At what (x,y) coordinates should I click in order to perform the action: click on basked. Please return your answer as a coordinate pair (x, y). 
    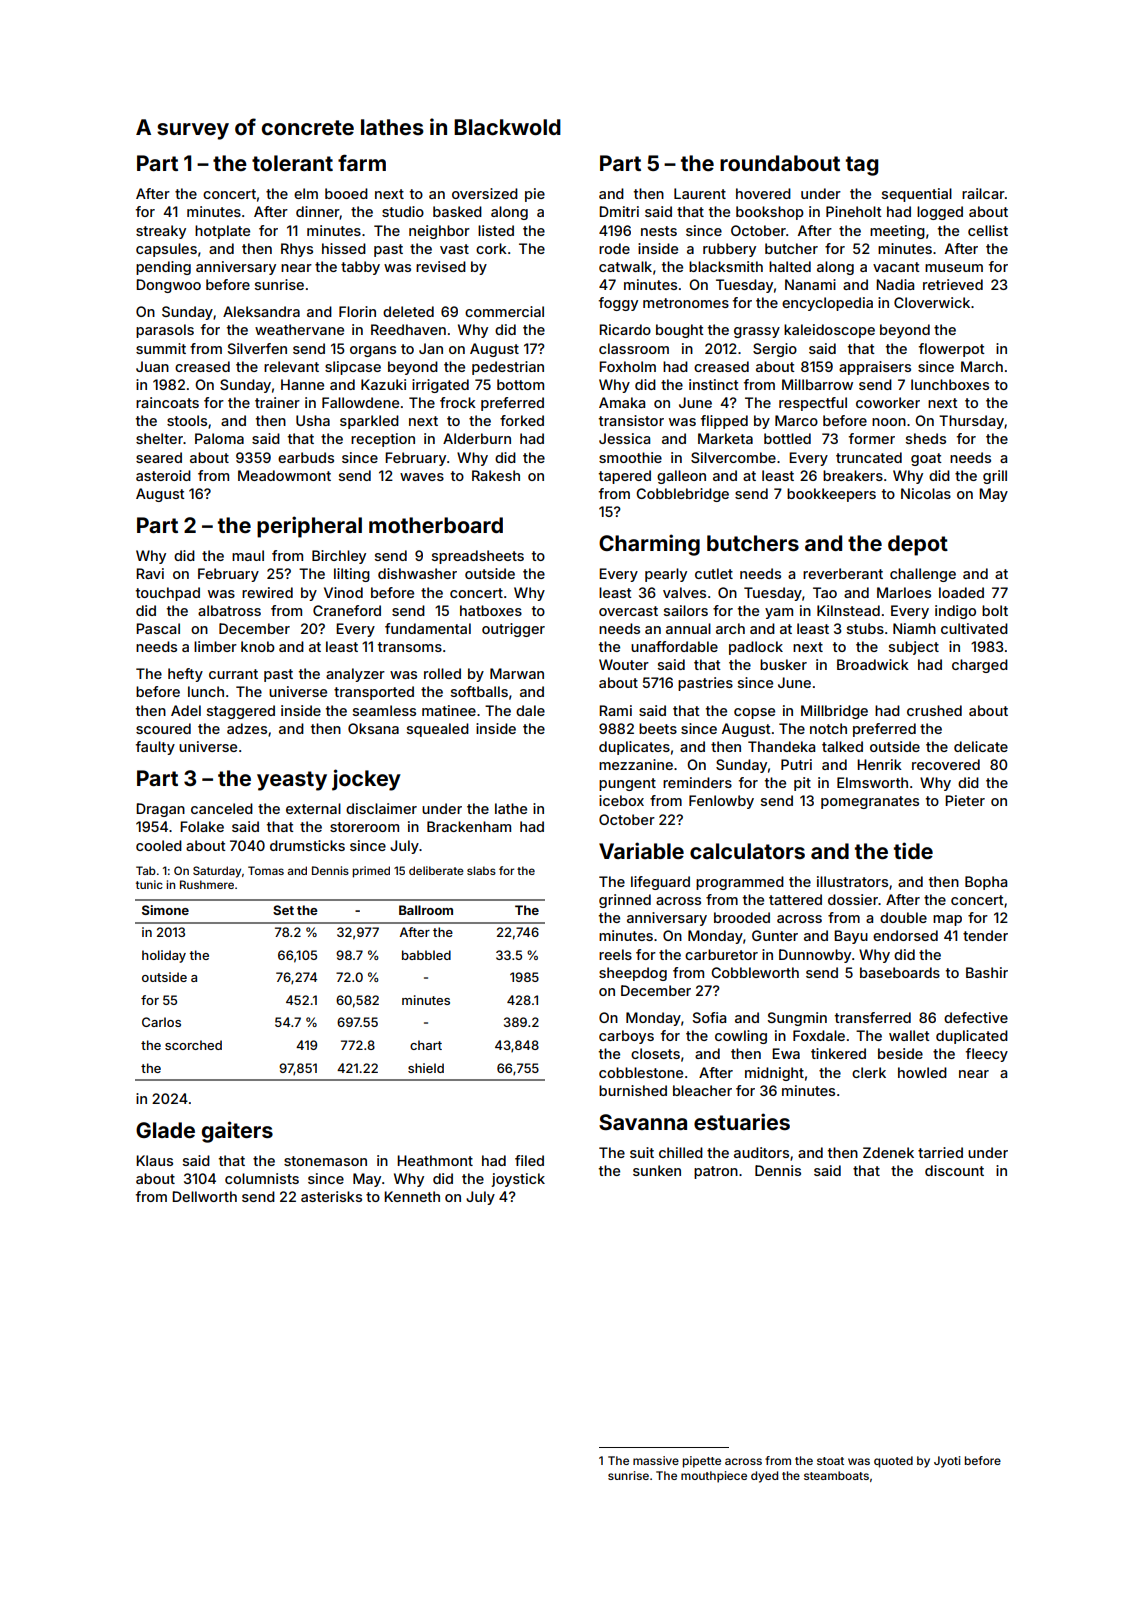
    Looking at the image, I should click on (457, 211).
